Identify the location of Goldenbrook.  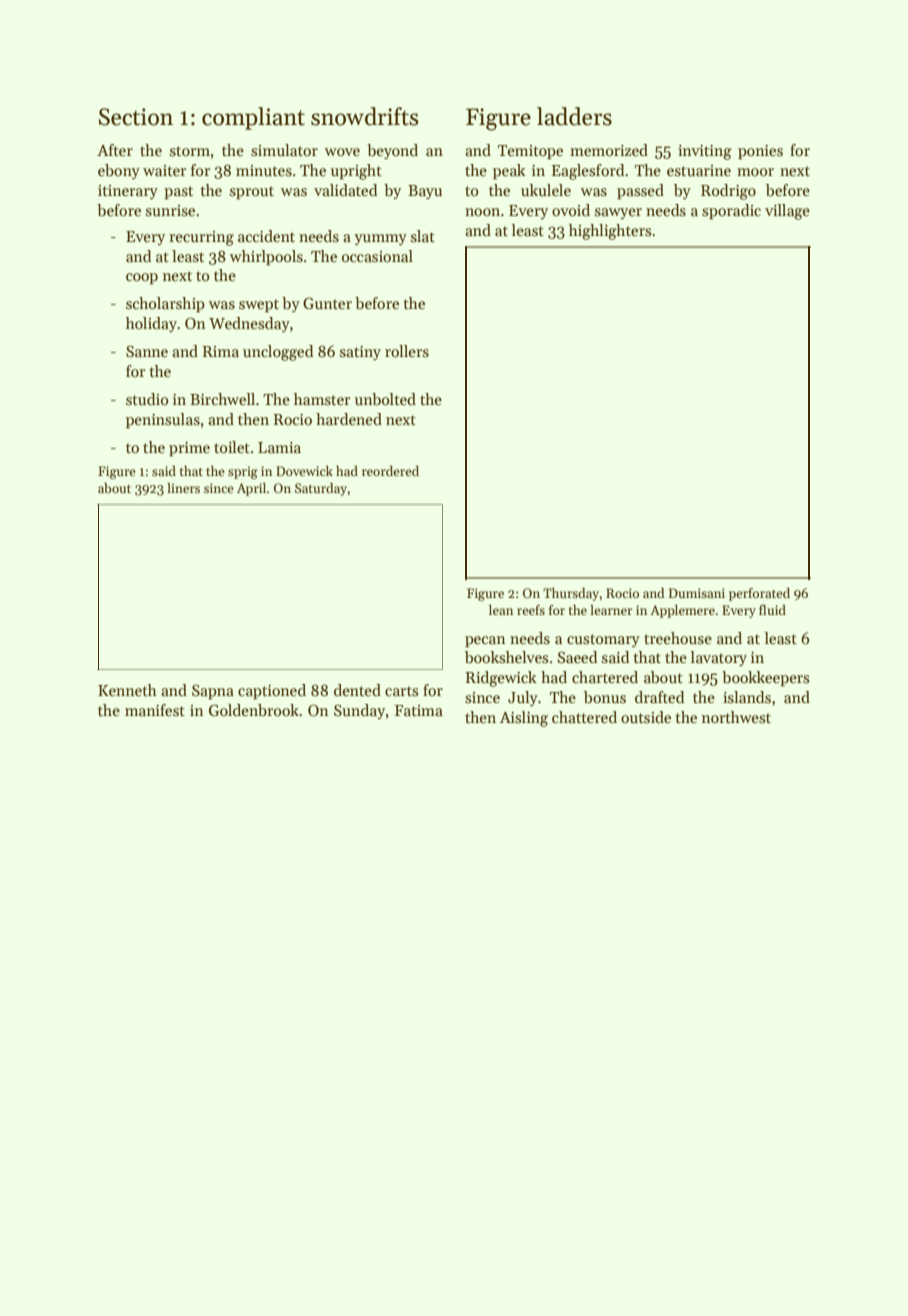
(254, 710).
